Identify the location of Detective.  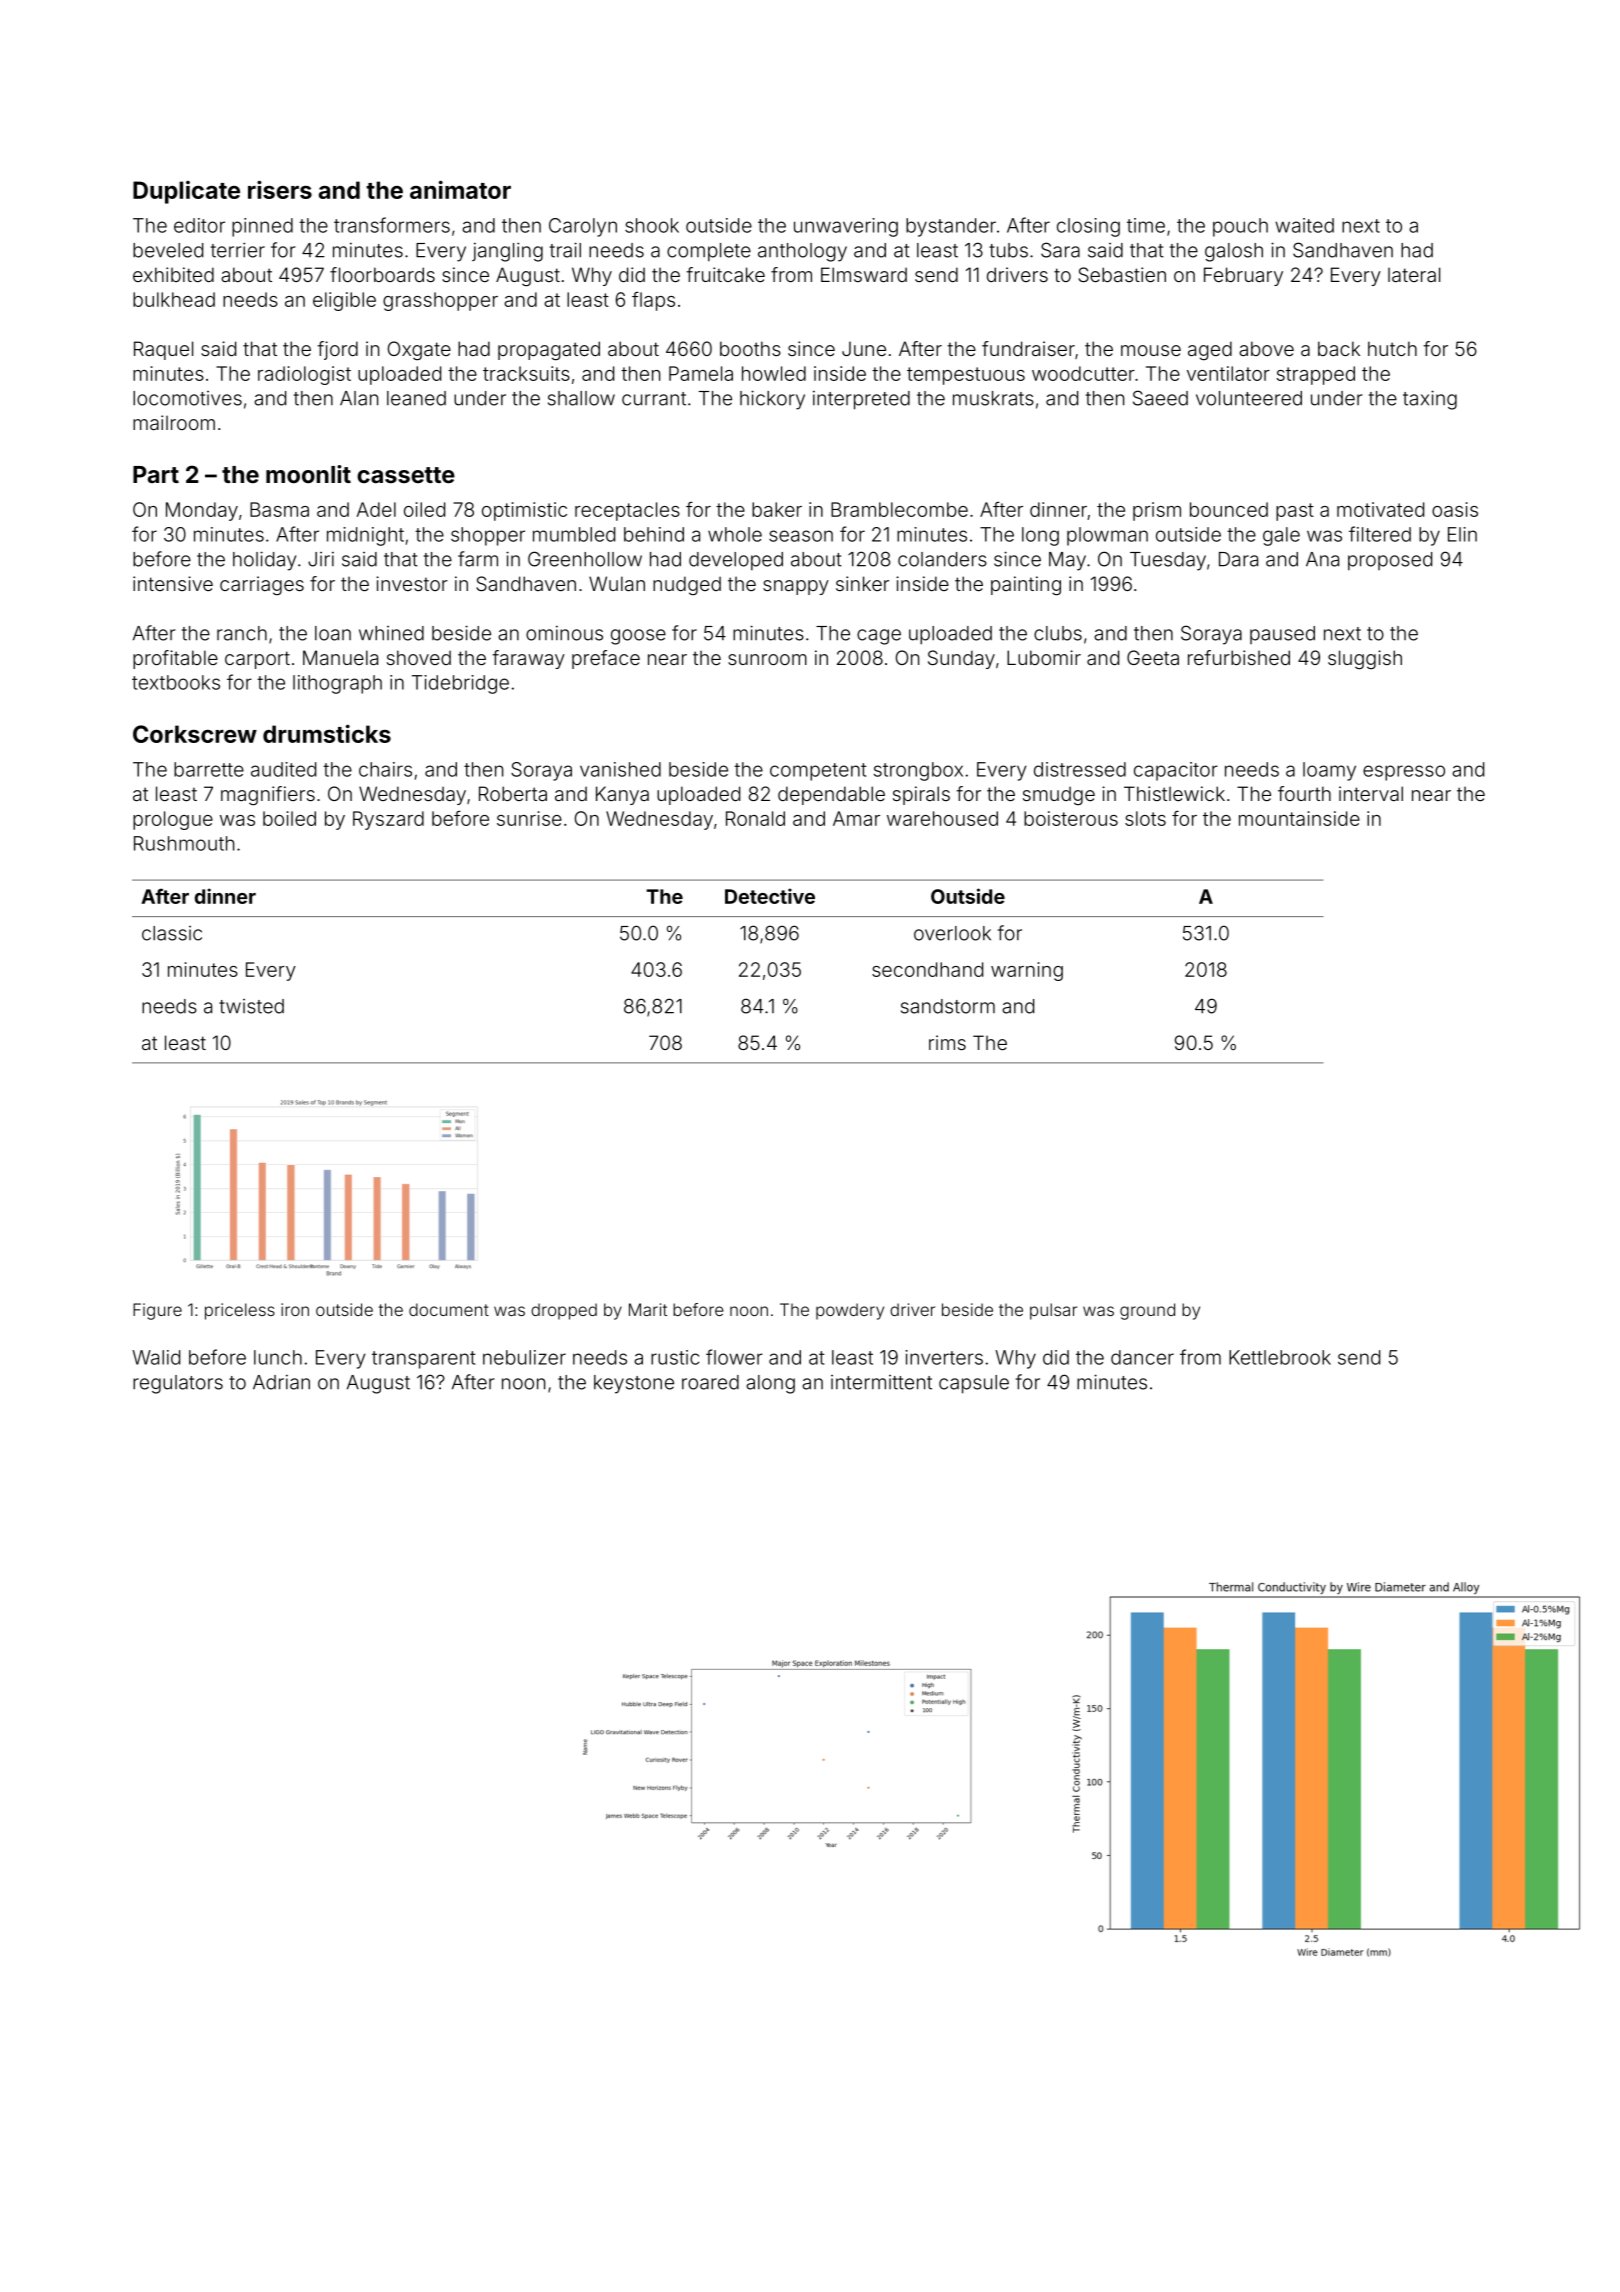
(770, 896).
